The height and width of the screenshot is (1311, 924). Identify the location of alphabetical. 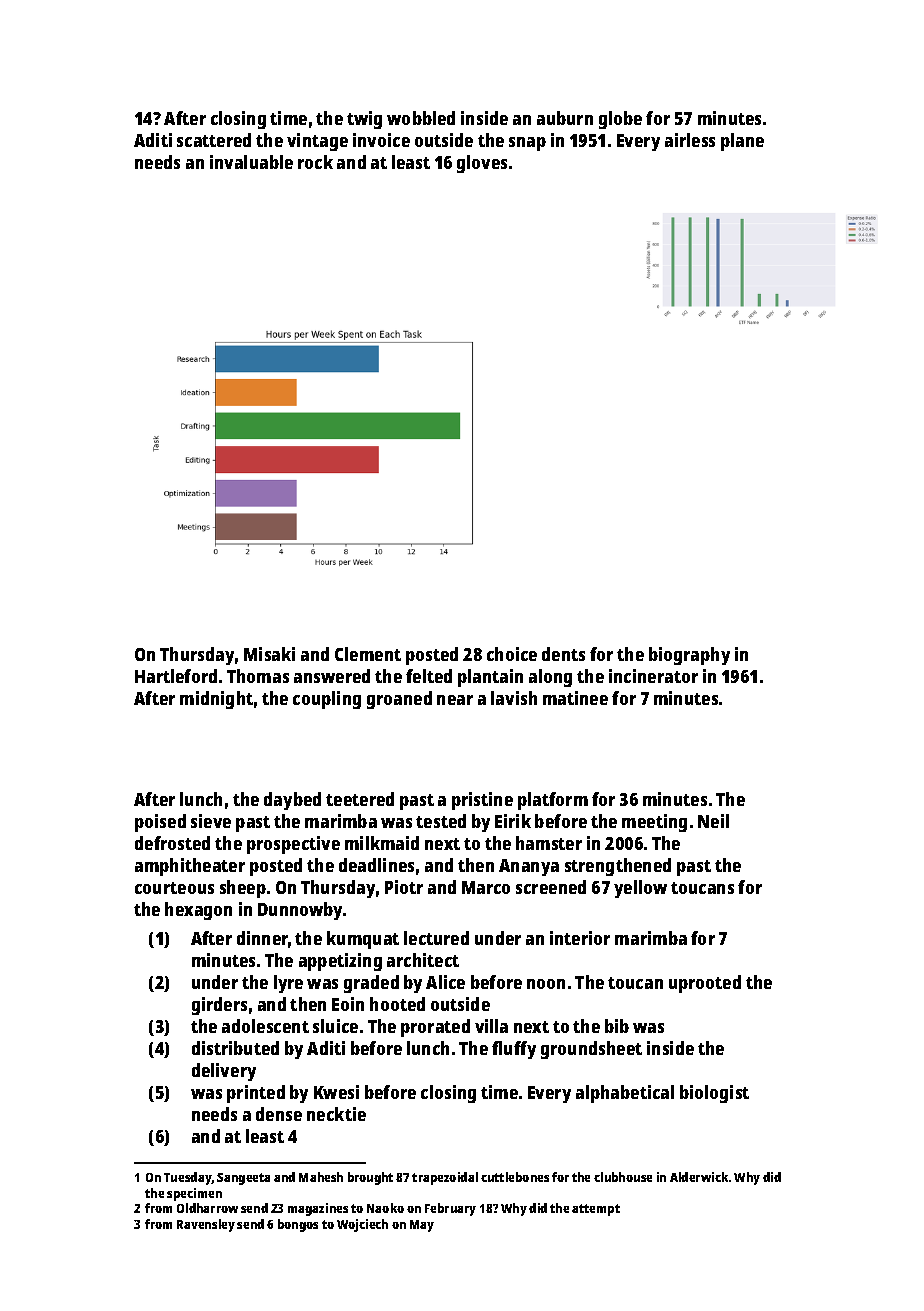
(625, 1094).
